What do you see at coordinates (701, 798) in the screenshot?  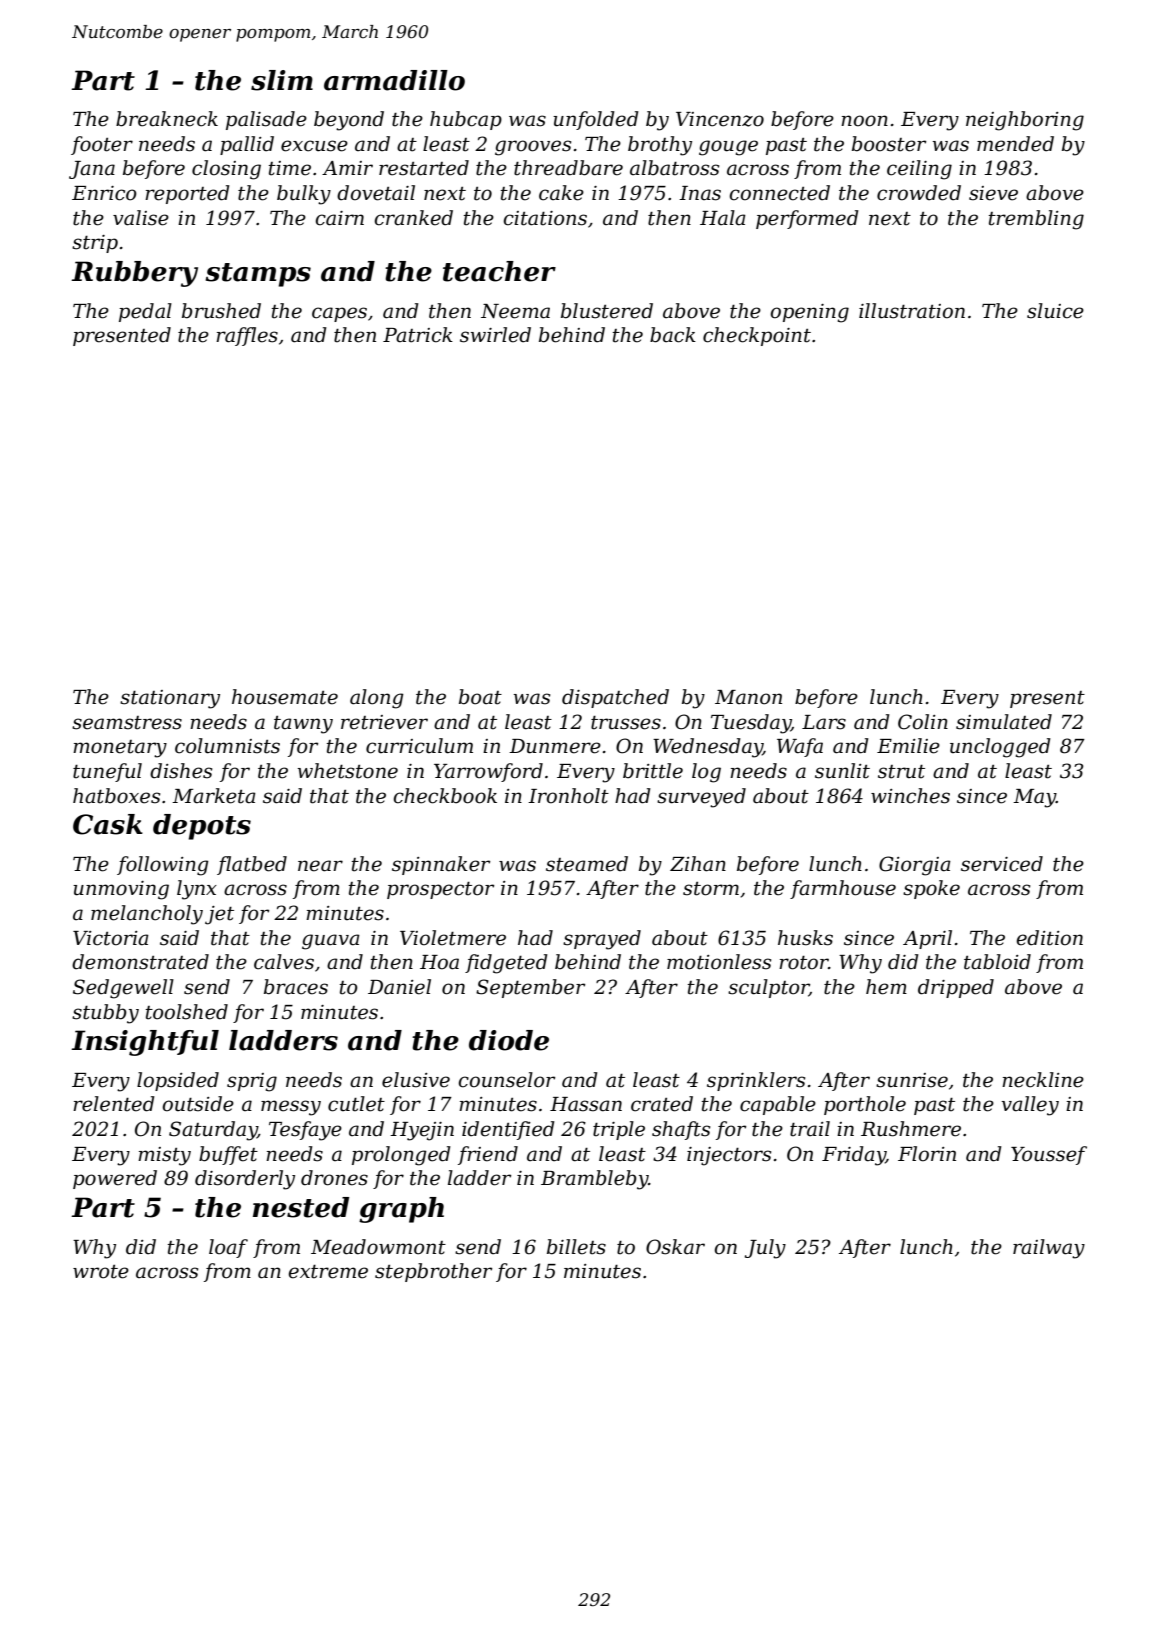 I see `surveyed` at bounding box center [701, 798].
